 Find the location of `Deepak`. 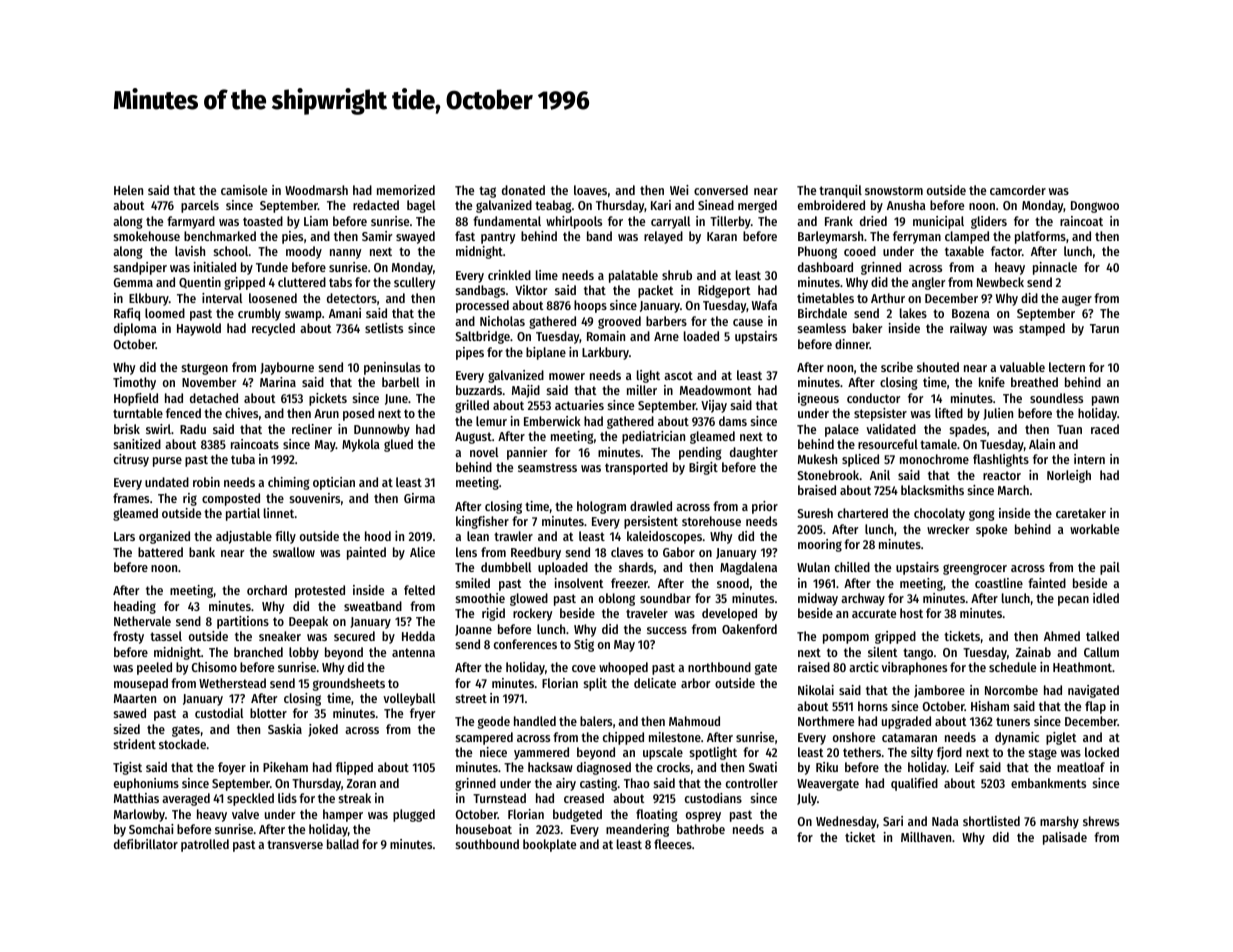

Deepak is located at coordinates (308, 622).
